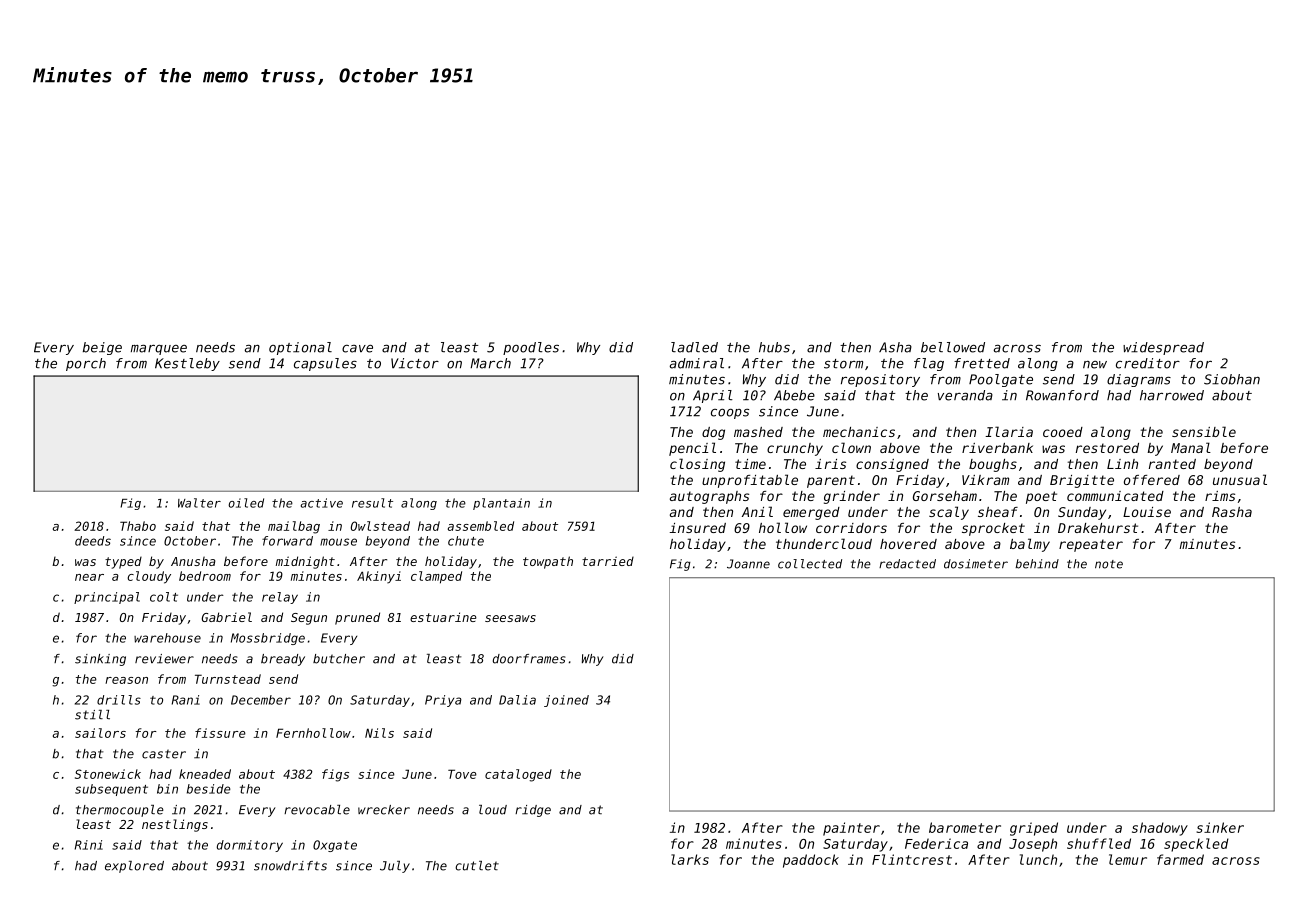 The width and height of the page is (1308, 924). What do you see at coordinates (138, 526) in the page?
I see `Thabo` at bounding box center [138, 526].
